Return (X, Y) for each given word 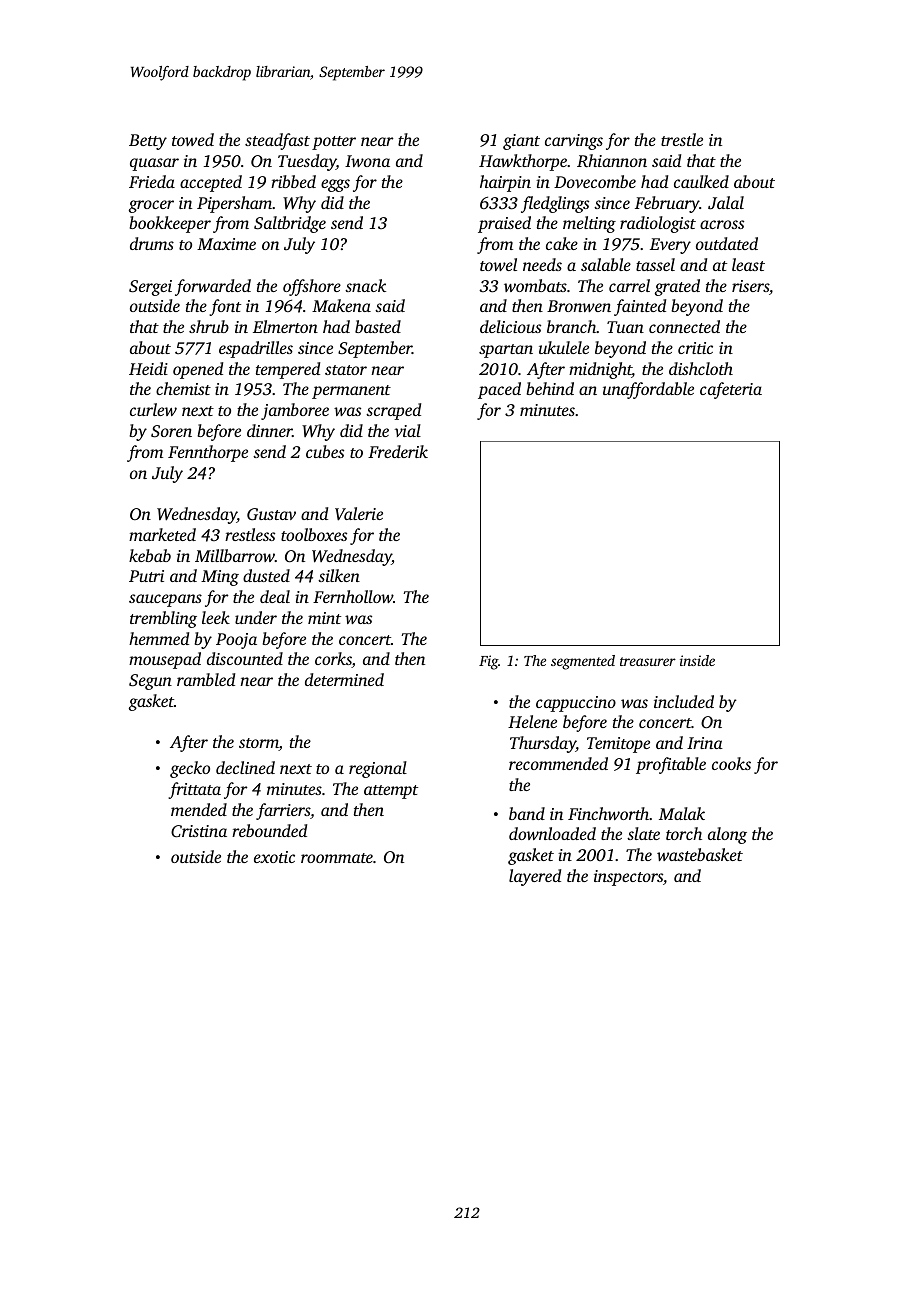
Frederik (398, 451)
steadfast (277, 141)
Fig (488, 662)
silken (339, 575)
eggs (335, 185)
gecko (190, 769)
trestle (682, 139)
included (684, 701)
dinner (269, 430)
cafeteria (731, 390)
